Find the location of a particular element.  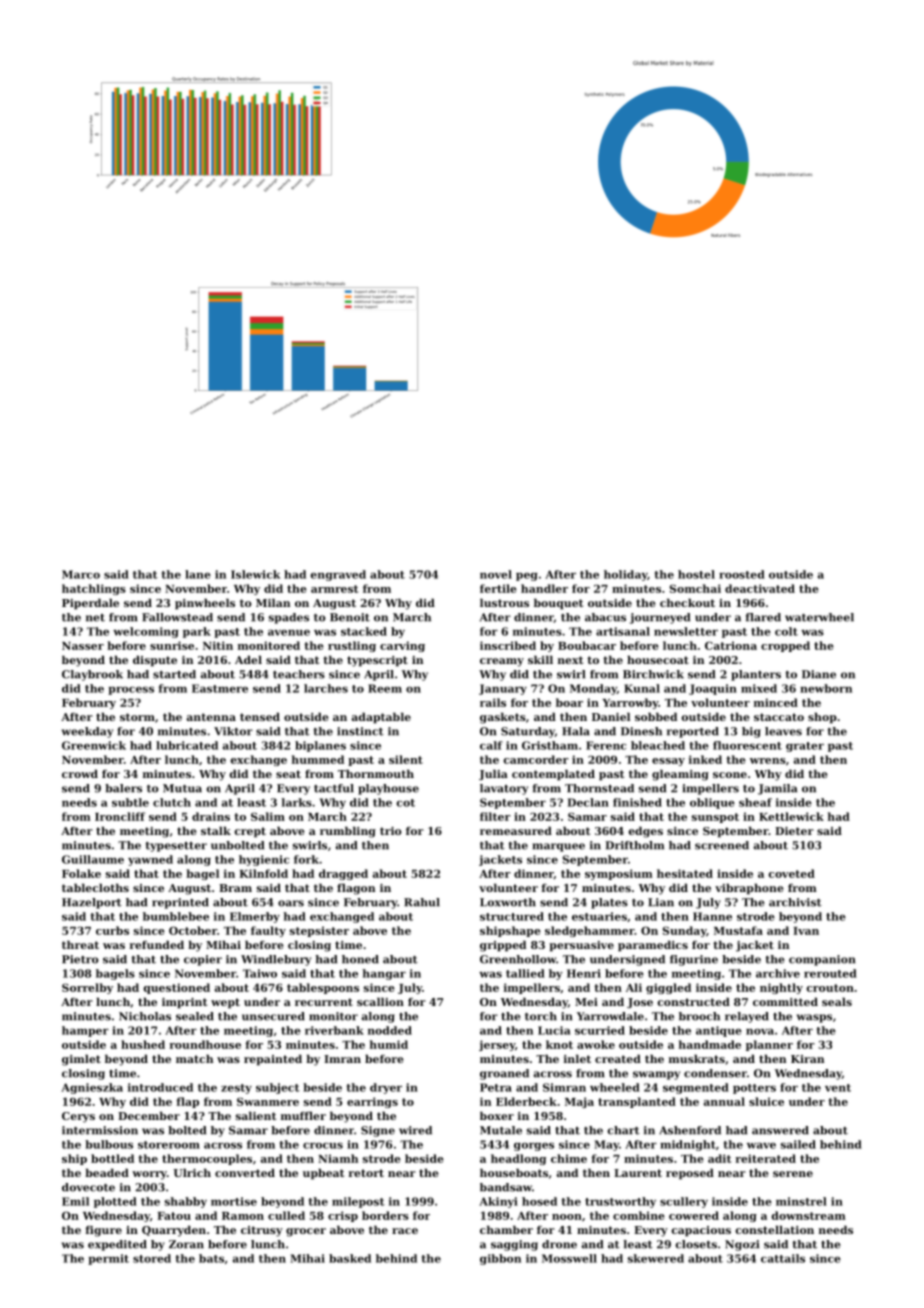

archivist is located at coordinates (795, 902).
